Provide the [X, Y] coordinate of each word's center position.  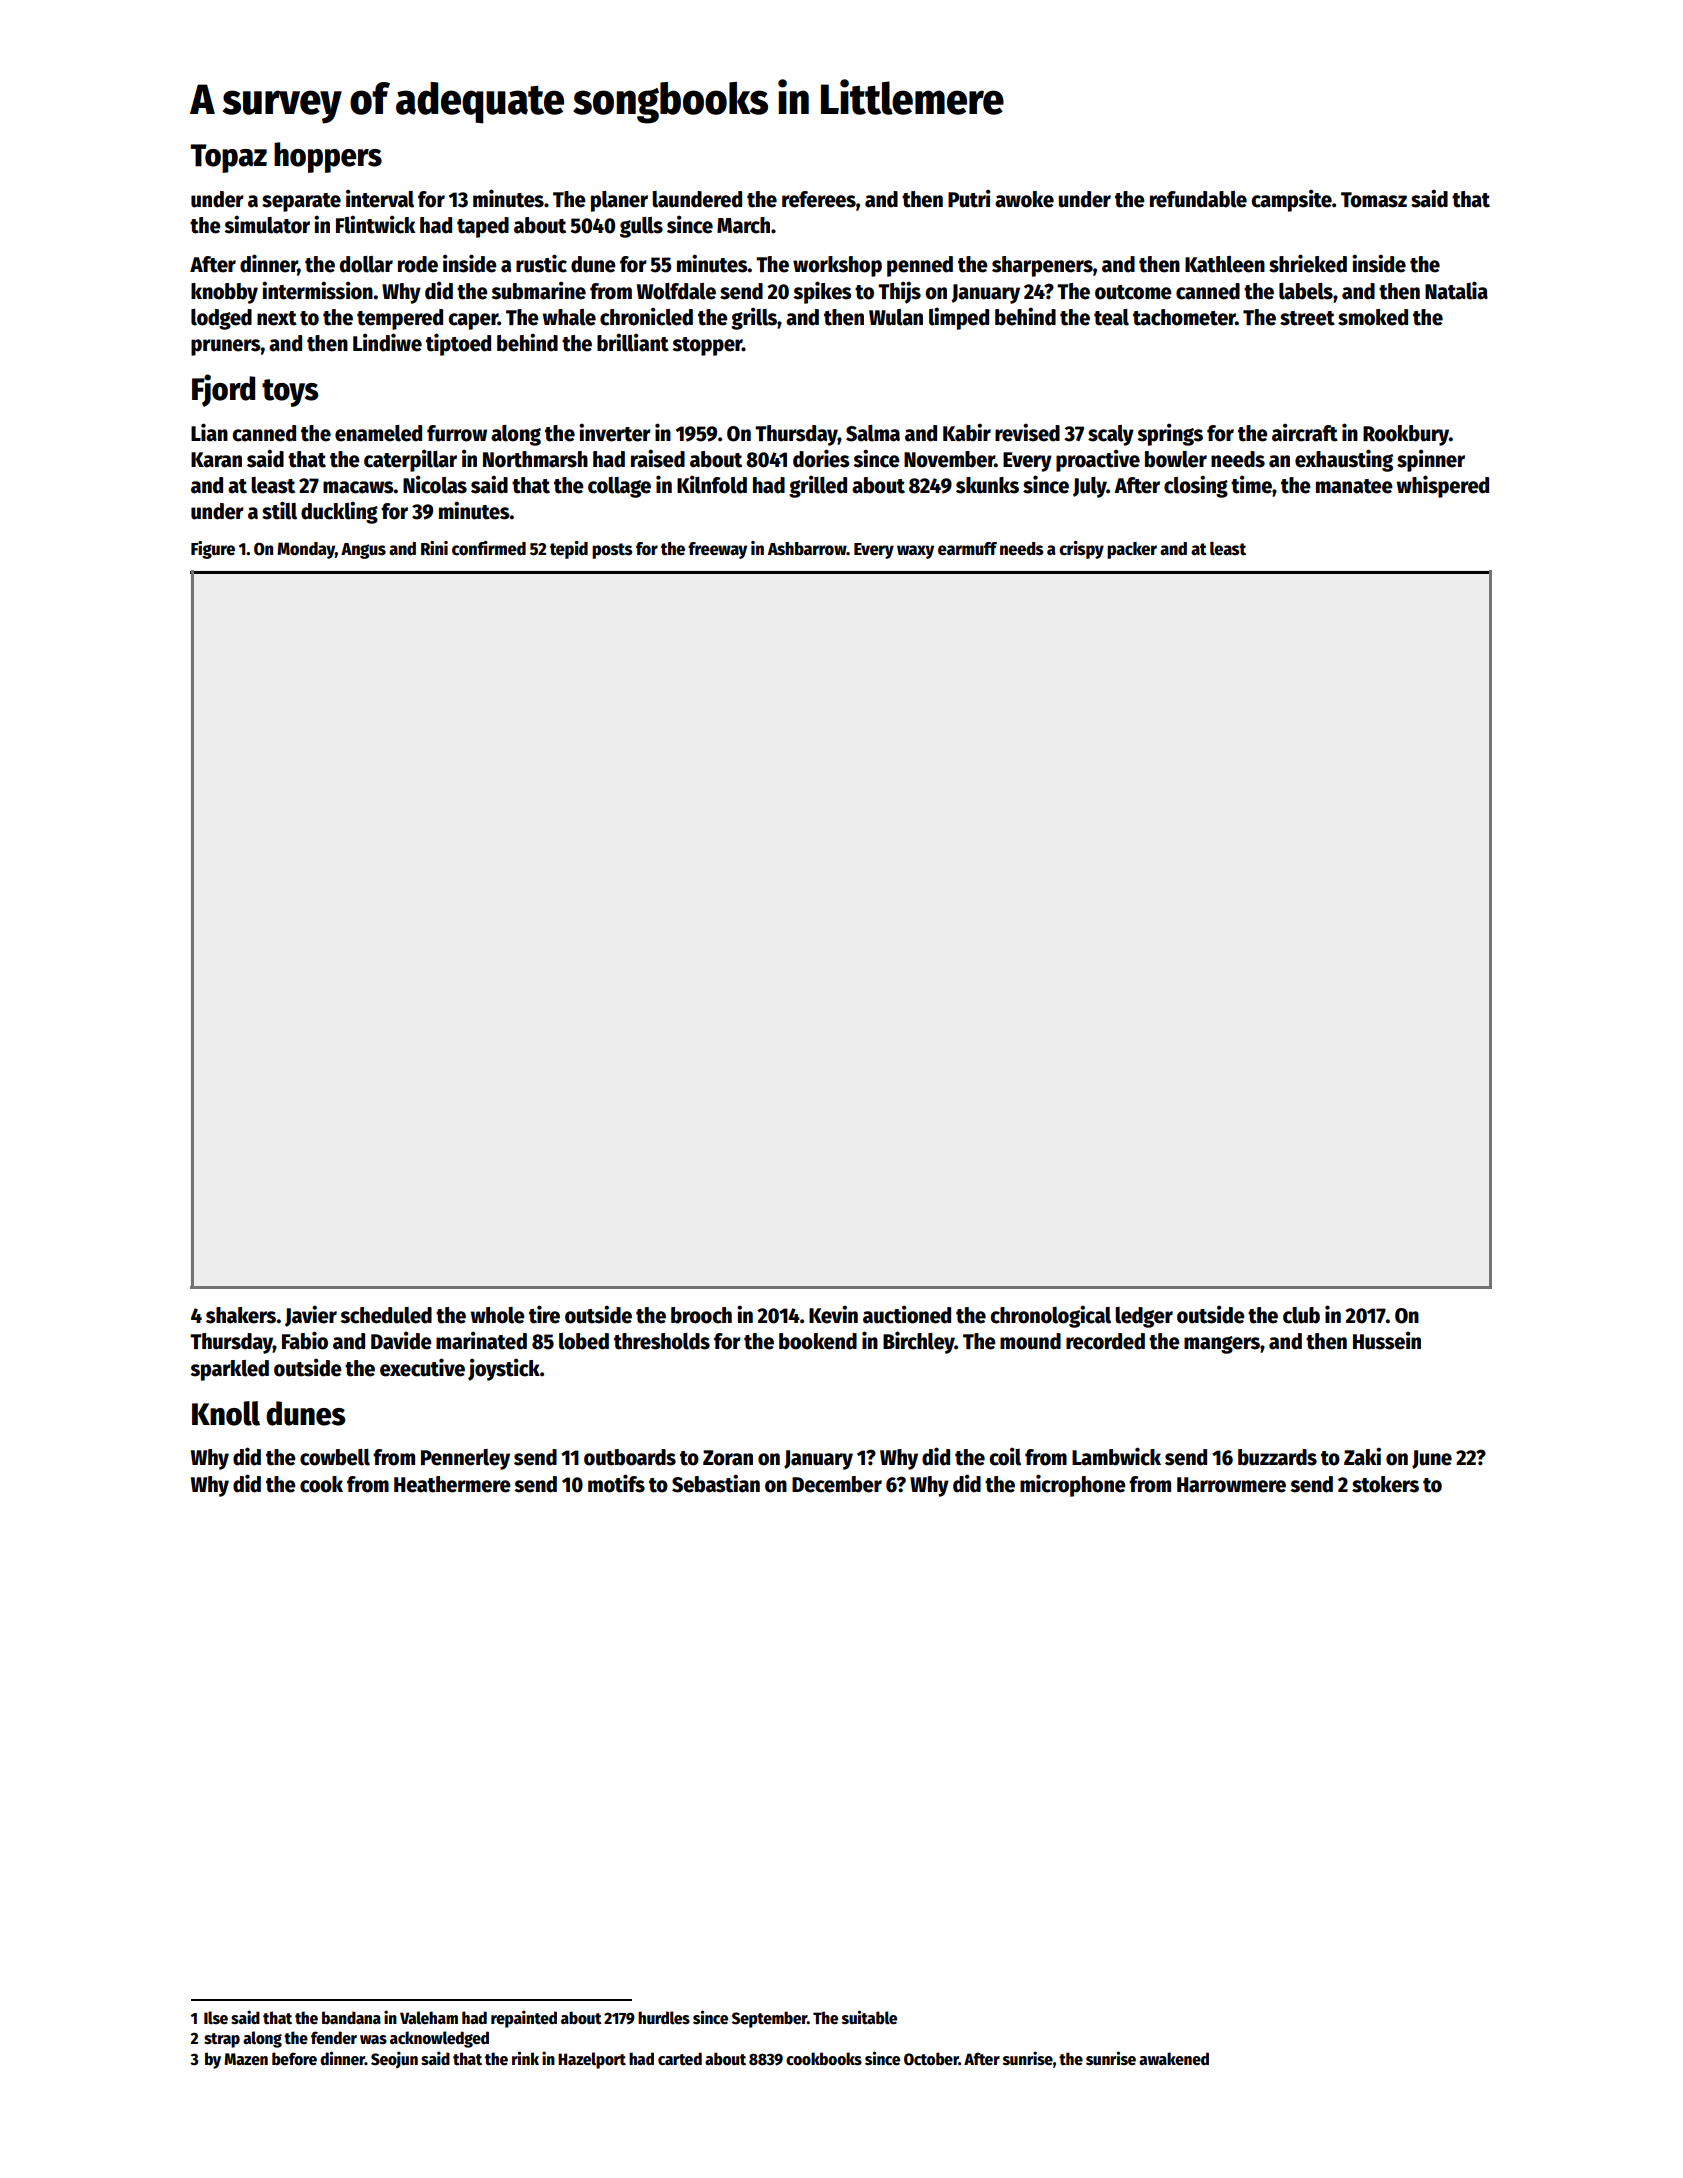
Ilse [216, 2017]
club [1301, 1315]
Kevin [833, 1314]
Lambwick [1116, 1456]
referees [819, 199]
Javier [311, 1316]
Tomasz [1374, 200]
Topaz [228, 158]
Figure [213, 550]
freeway [717, 550]
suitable [869, 2017]
